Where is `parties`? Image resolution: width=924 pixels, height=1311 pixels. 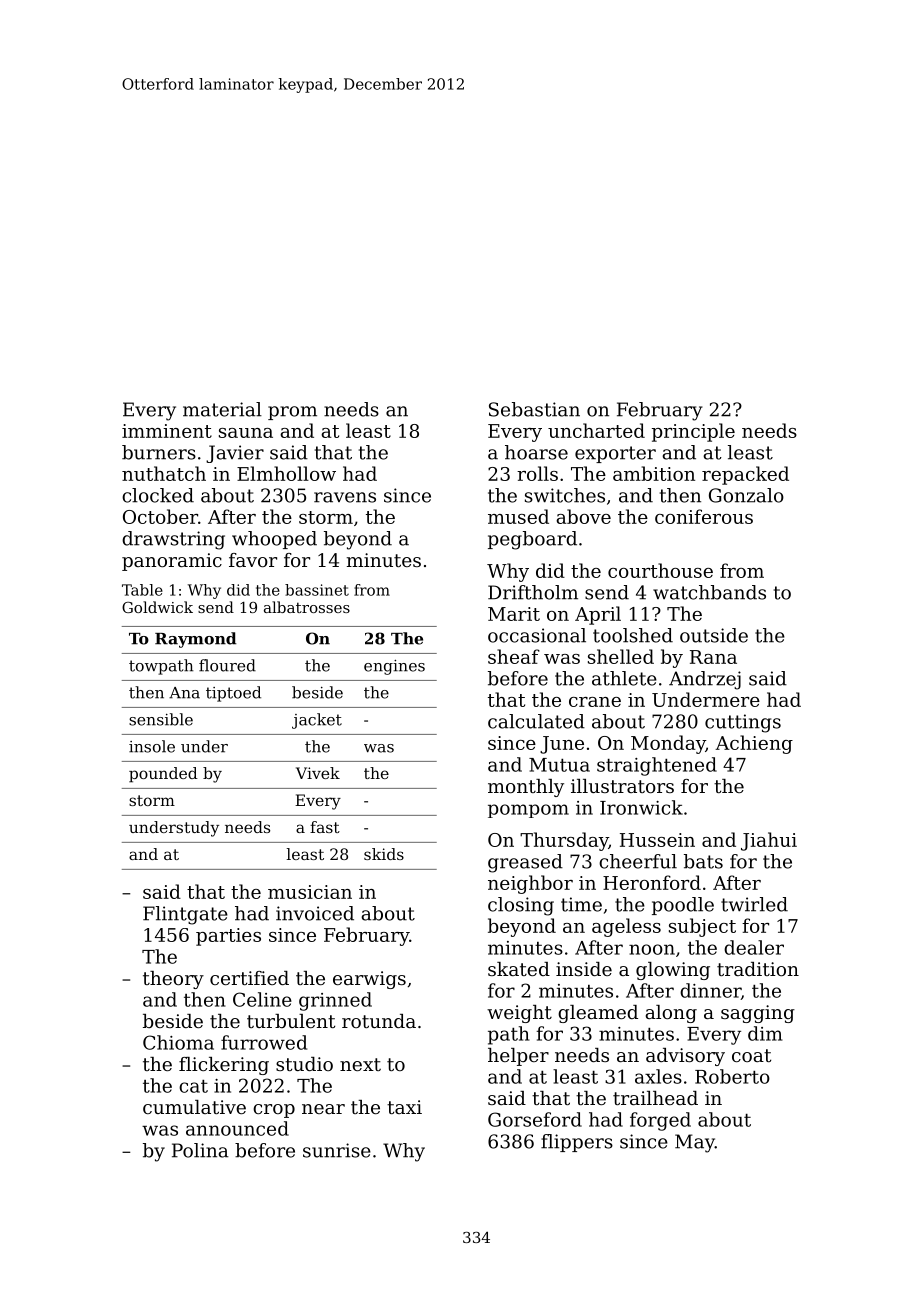 parties is located at coordinates (228, 937).
